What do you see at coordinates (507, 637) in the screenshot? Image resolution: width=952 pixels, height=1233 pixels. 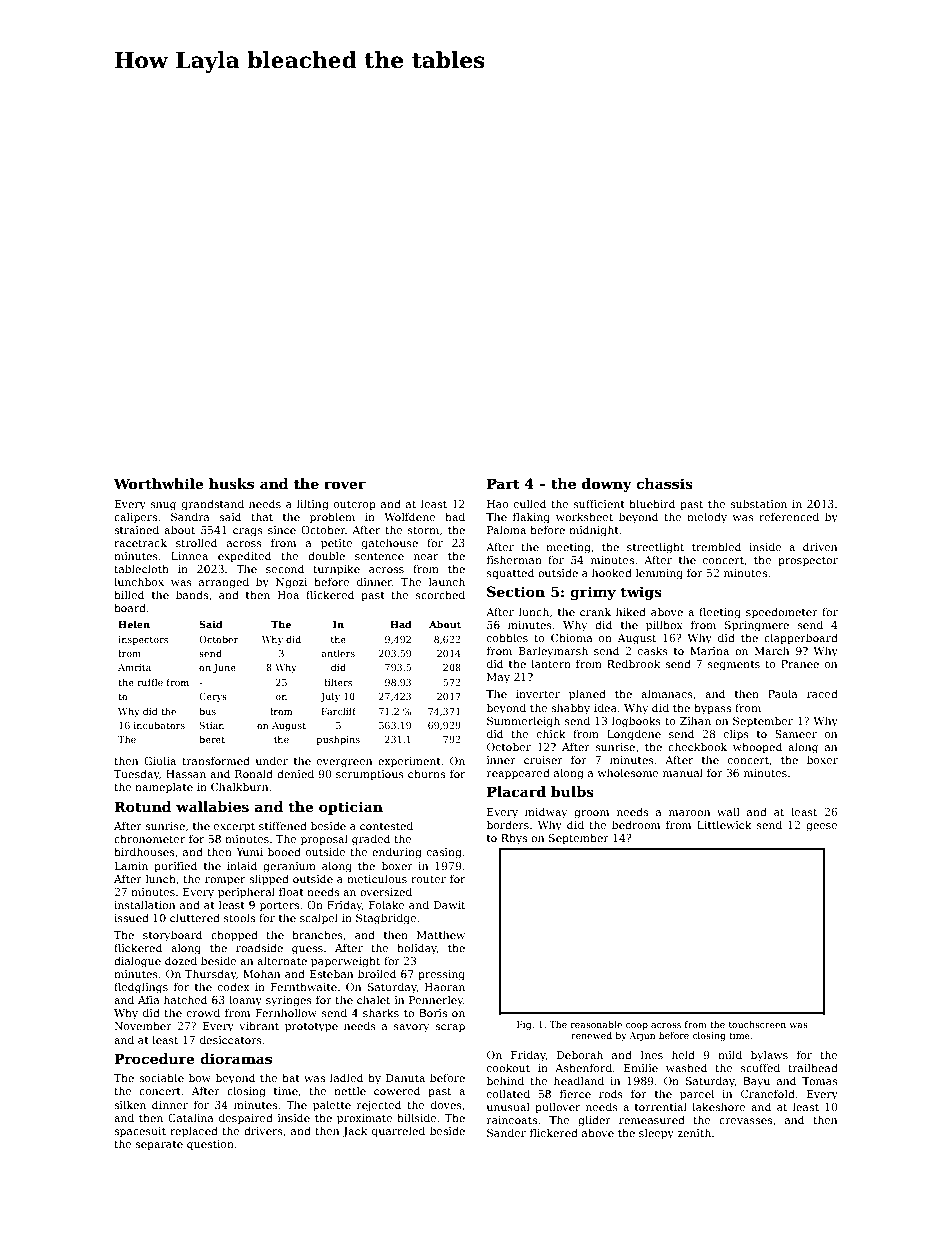 I see `cobbles` at bounding box center [507, 637].
